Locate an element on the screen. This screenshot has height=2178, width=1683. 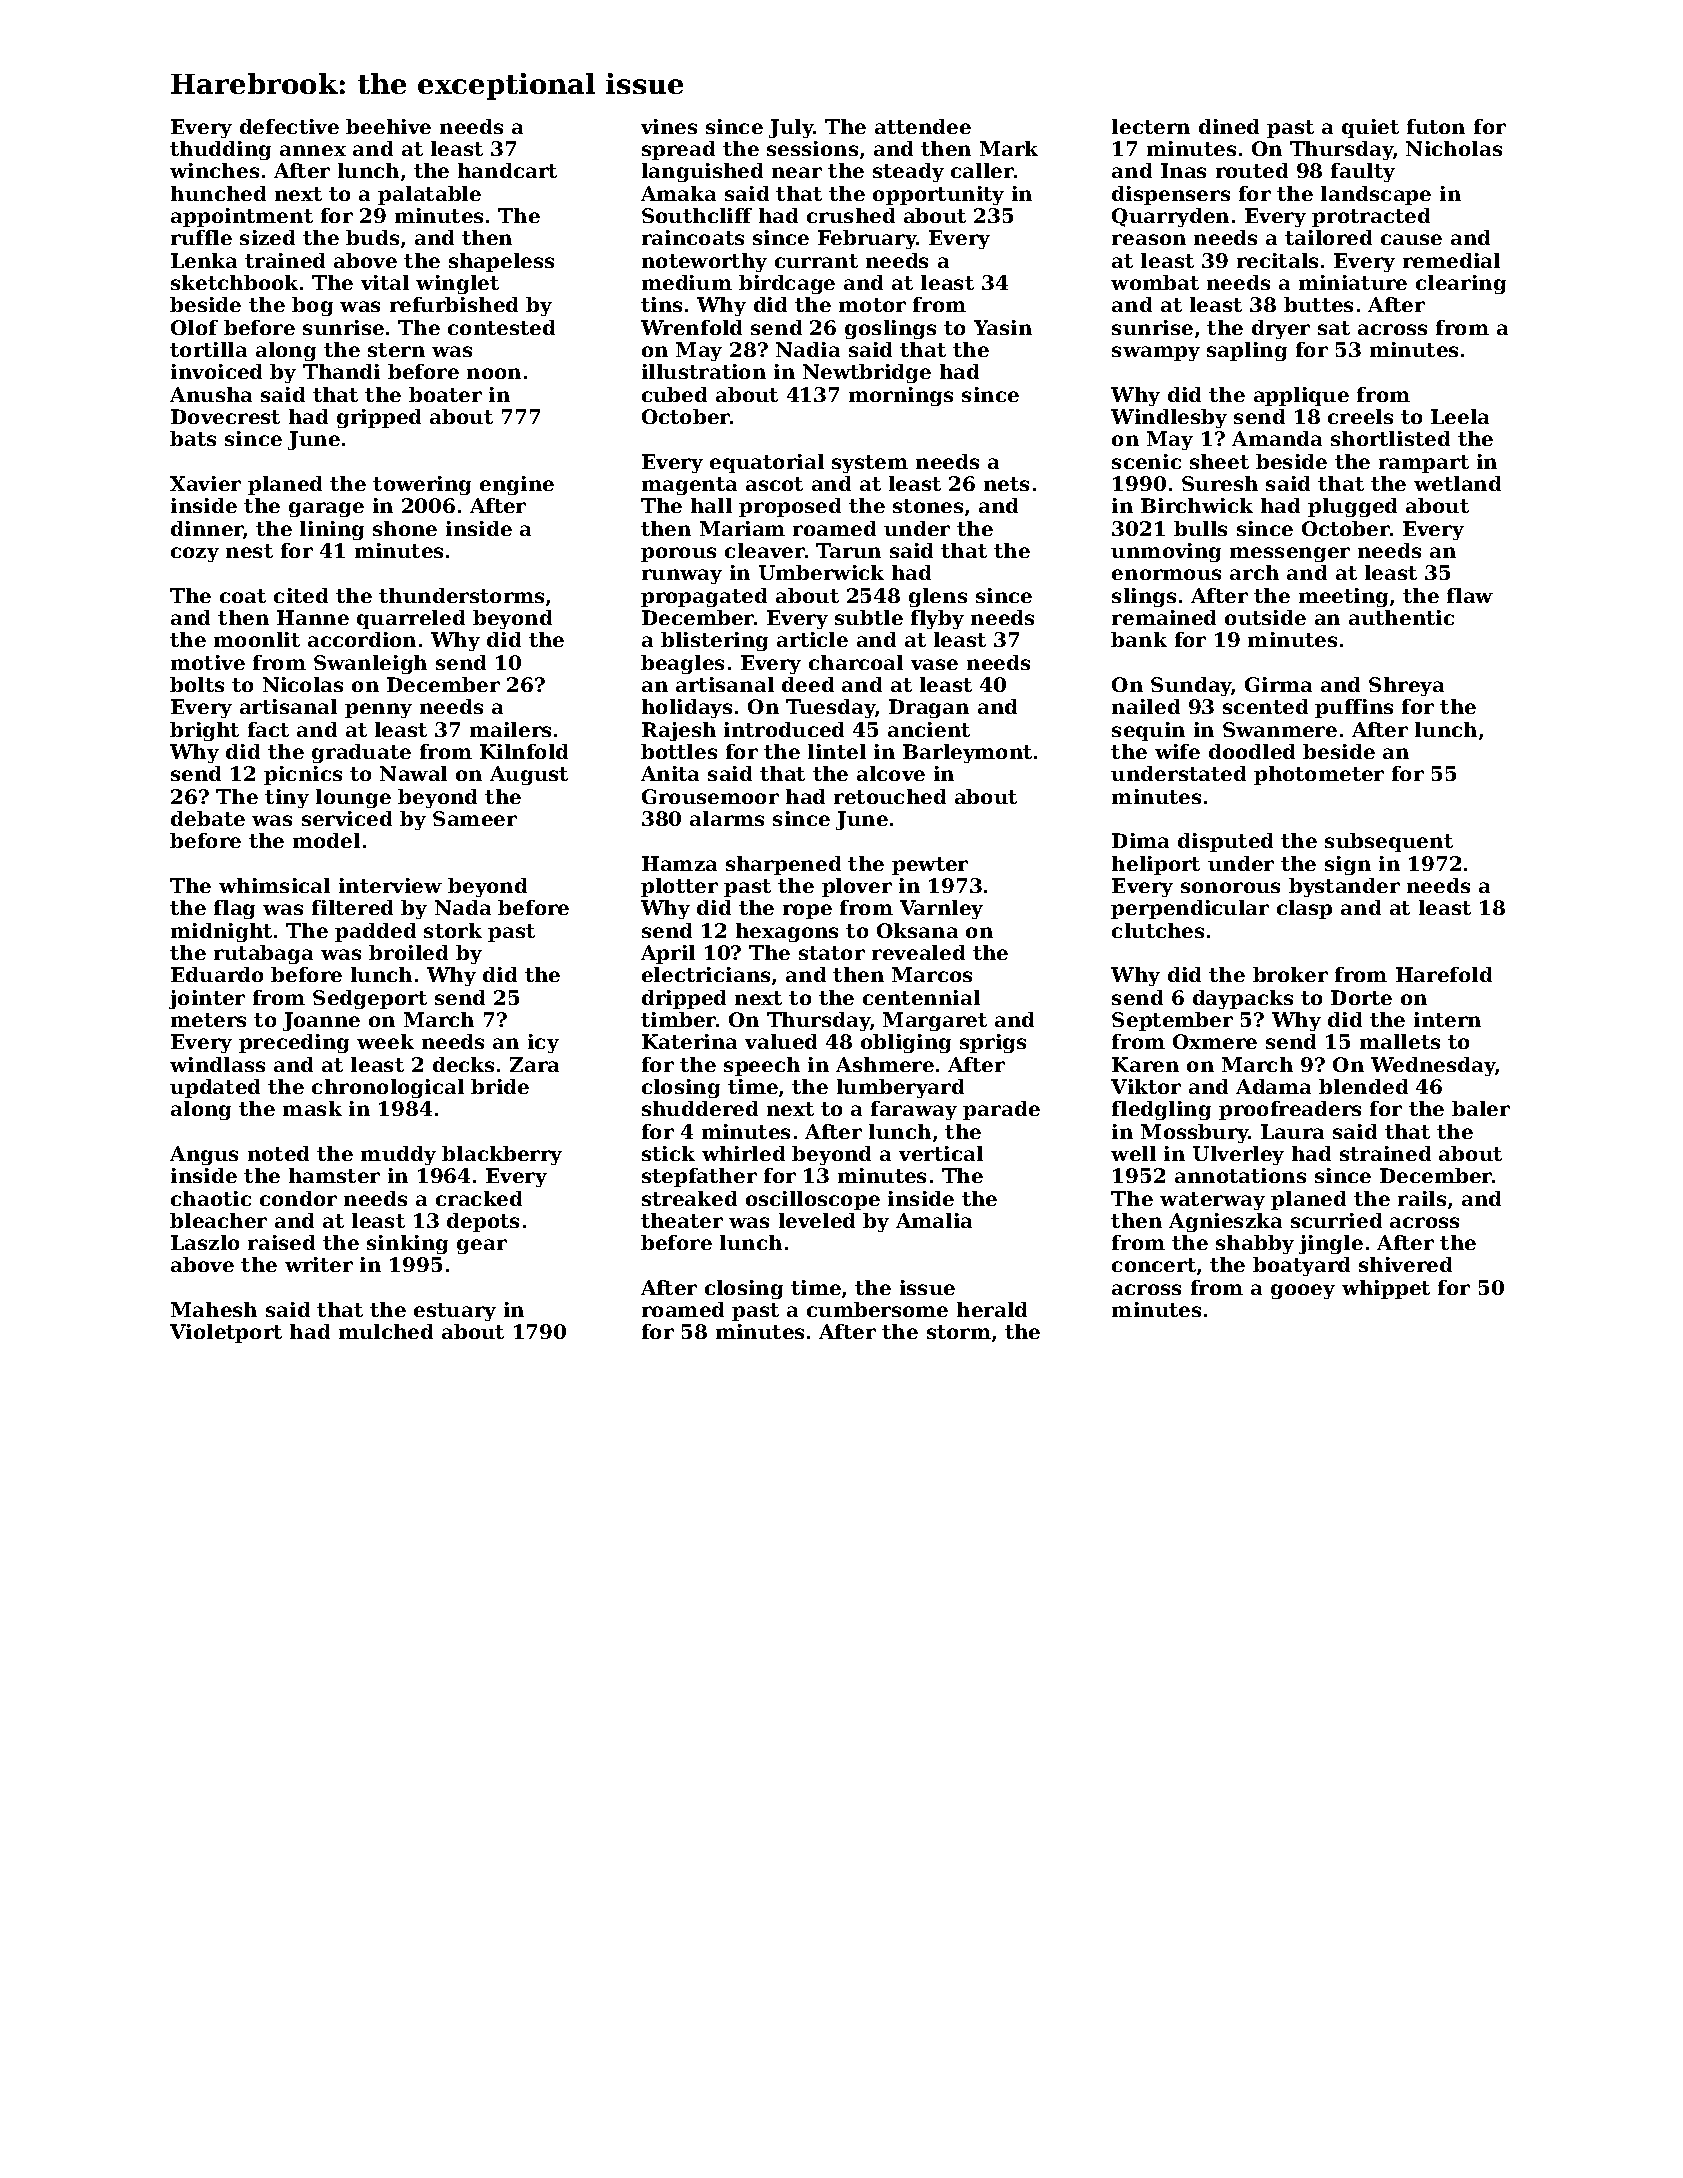
tortilla is located at coordinates (208, 349).
